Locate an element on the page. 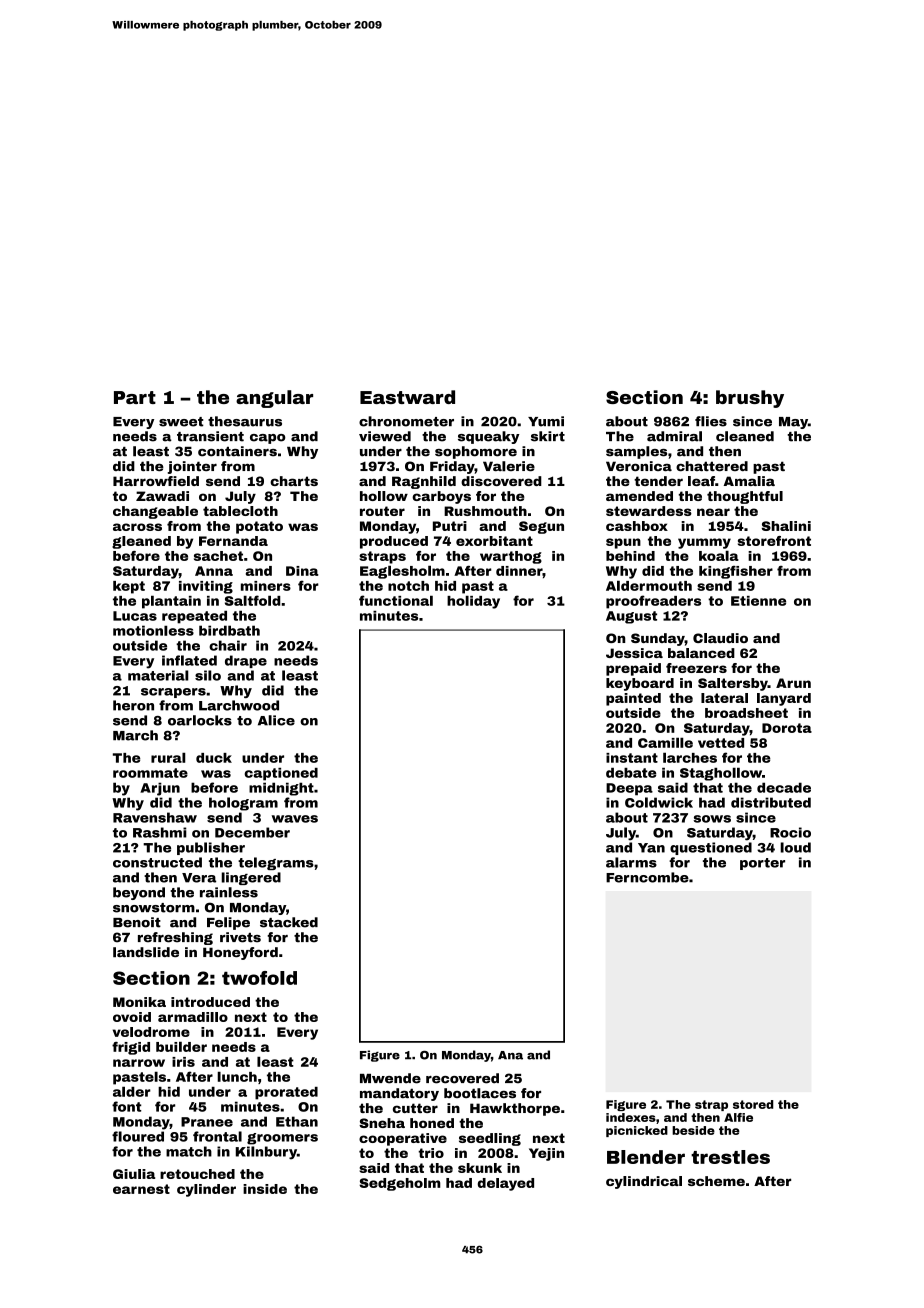  material is located at coordinates (158, 675).
